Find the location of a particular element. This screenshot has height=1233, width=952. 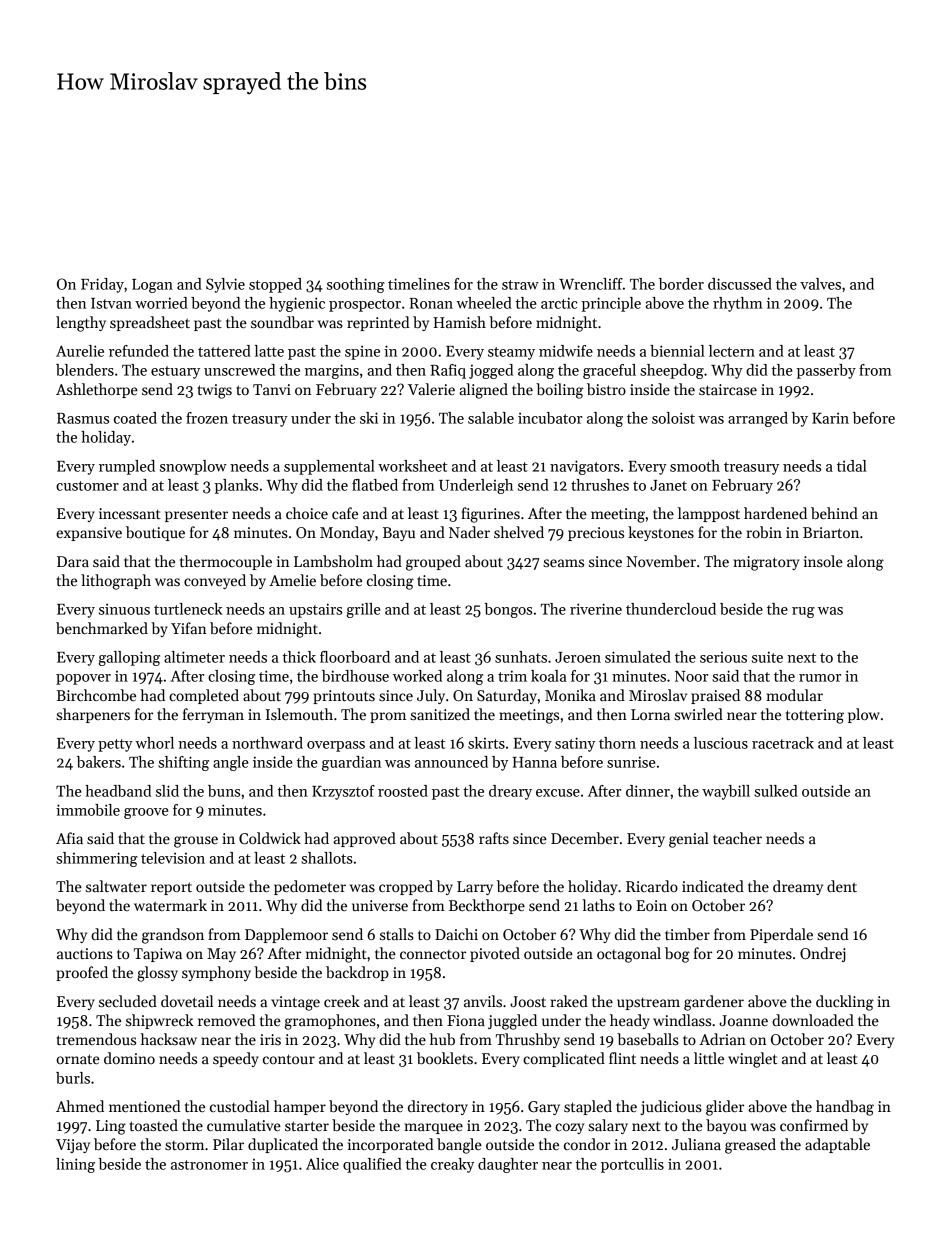

soothing is located at coordinates (356, 285).
